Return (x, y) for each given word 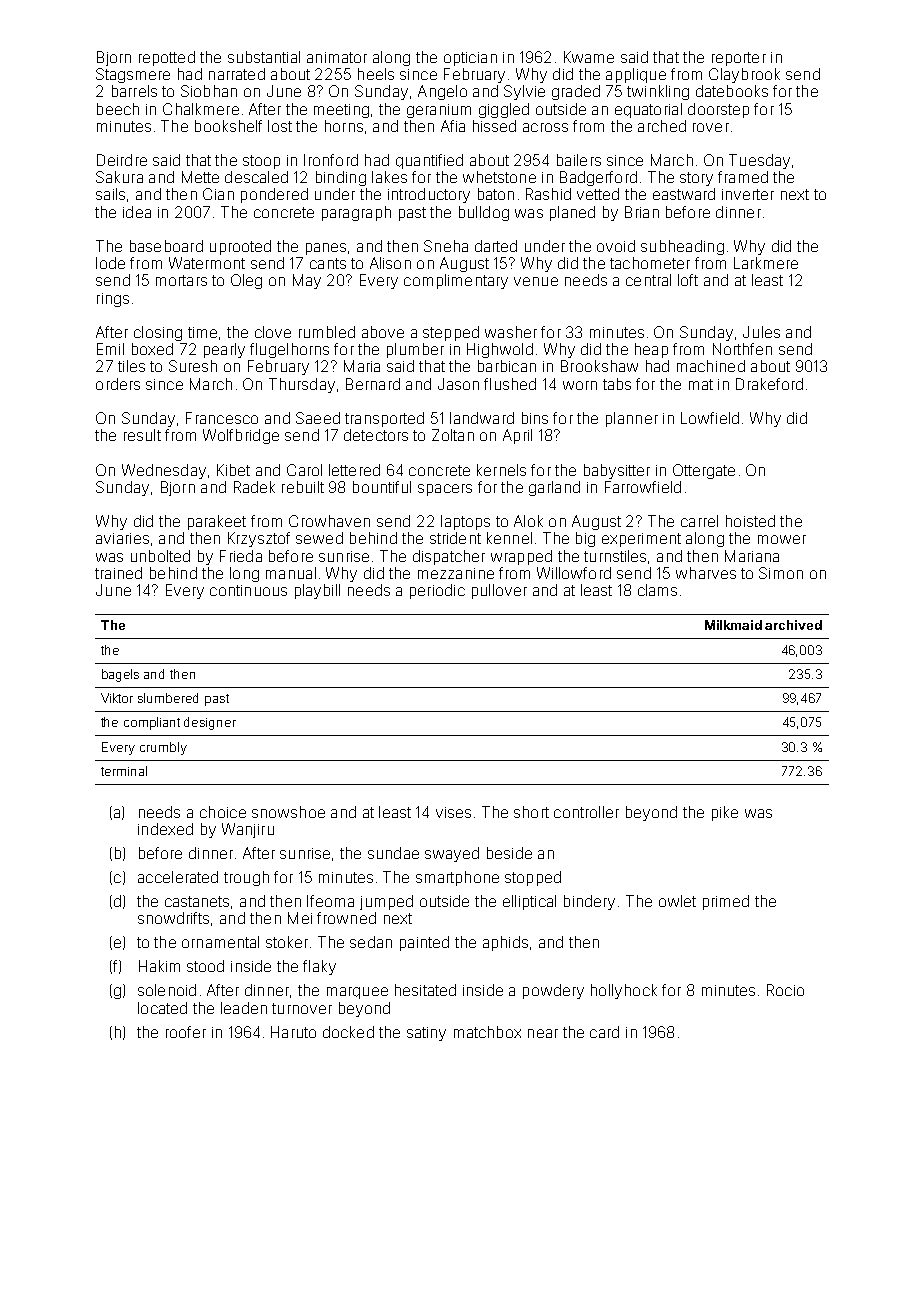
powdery (553, 991)
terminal (124, 771)
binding (341, 178)
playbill (317, 591)
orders (118, 384)
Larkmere (766, 263)
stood (205, 966)
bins (535, 418)
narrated (237, 74)
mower (782, 539)
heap (651, 350)
